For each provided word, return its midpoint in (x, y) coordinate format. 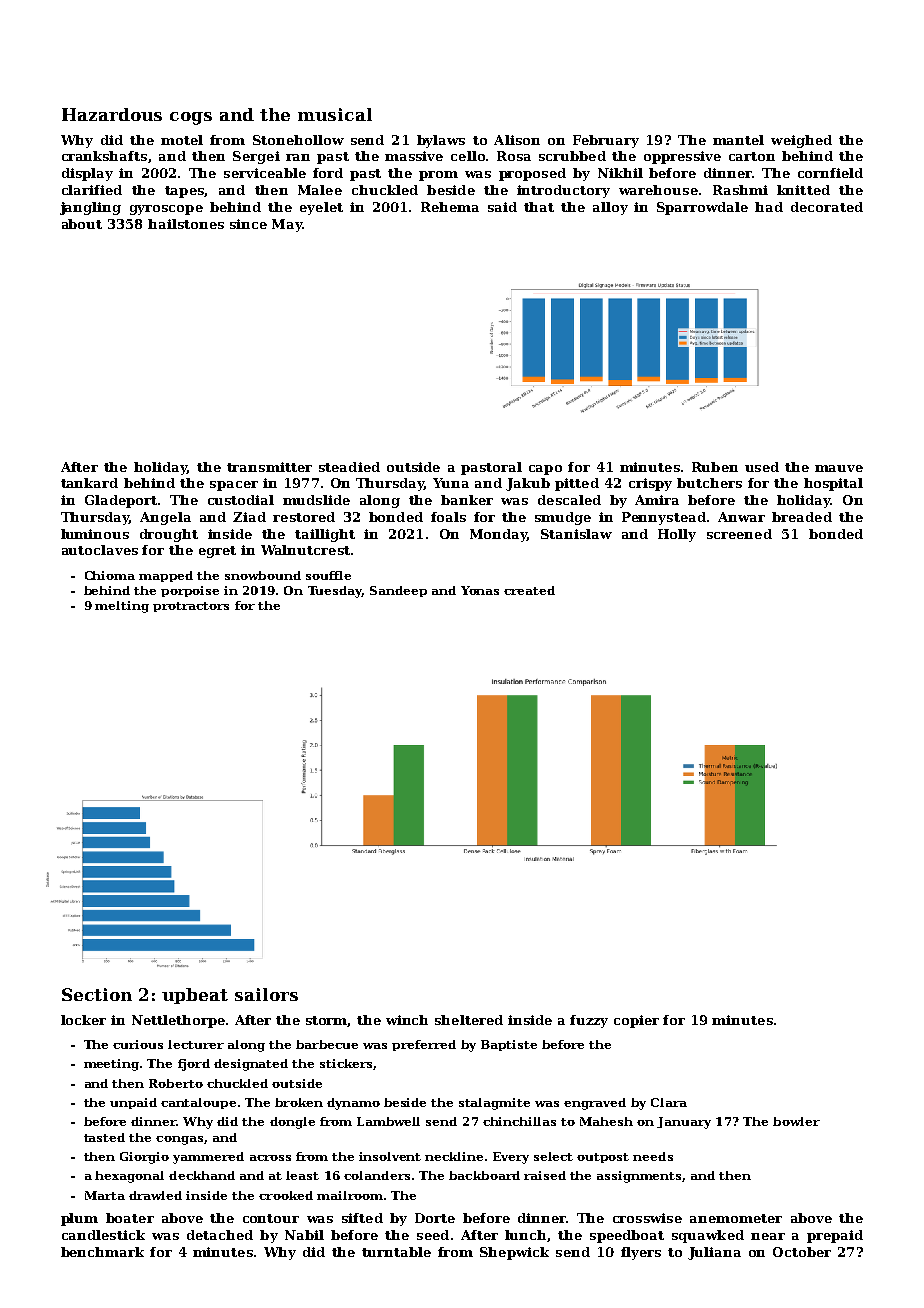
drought (169, 535)
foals (448, 517)
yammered (208, 1158)
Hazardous (112, 114)
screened (739, 534)
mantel (738, 140)
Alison (517, 140)
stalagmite (494, 1104)
